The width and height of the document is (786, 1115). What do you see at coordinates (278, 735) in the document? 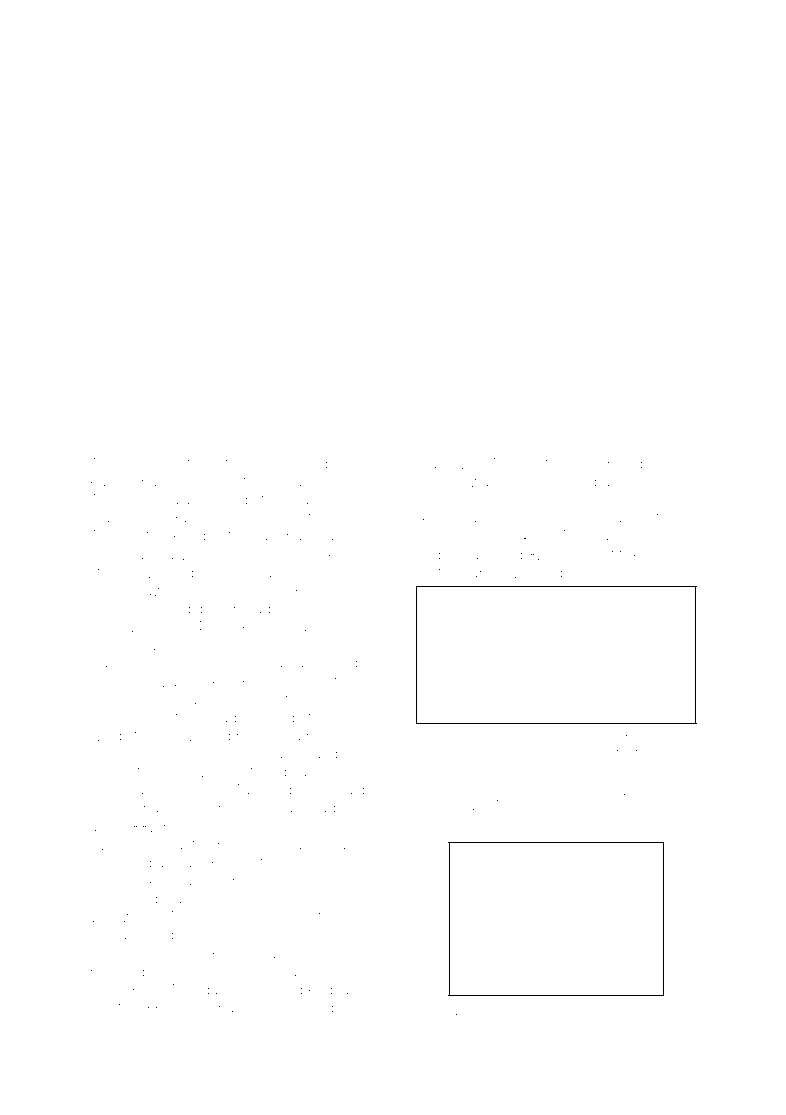
I see `Teresa` at bounding box center [278, 735].
